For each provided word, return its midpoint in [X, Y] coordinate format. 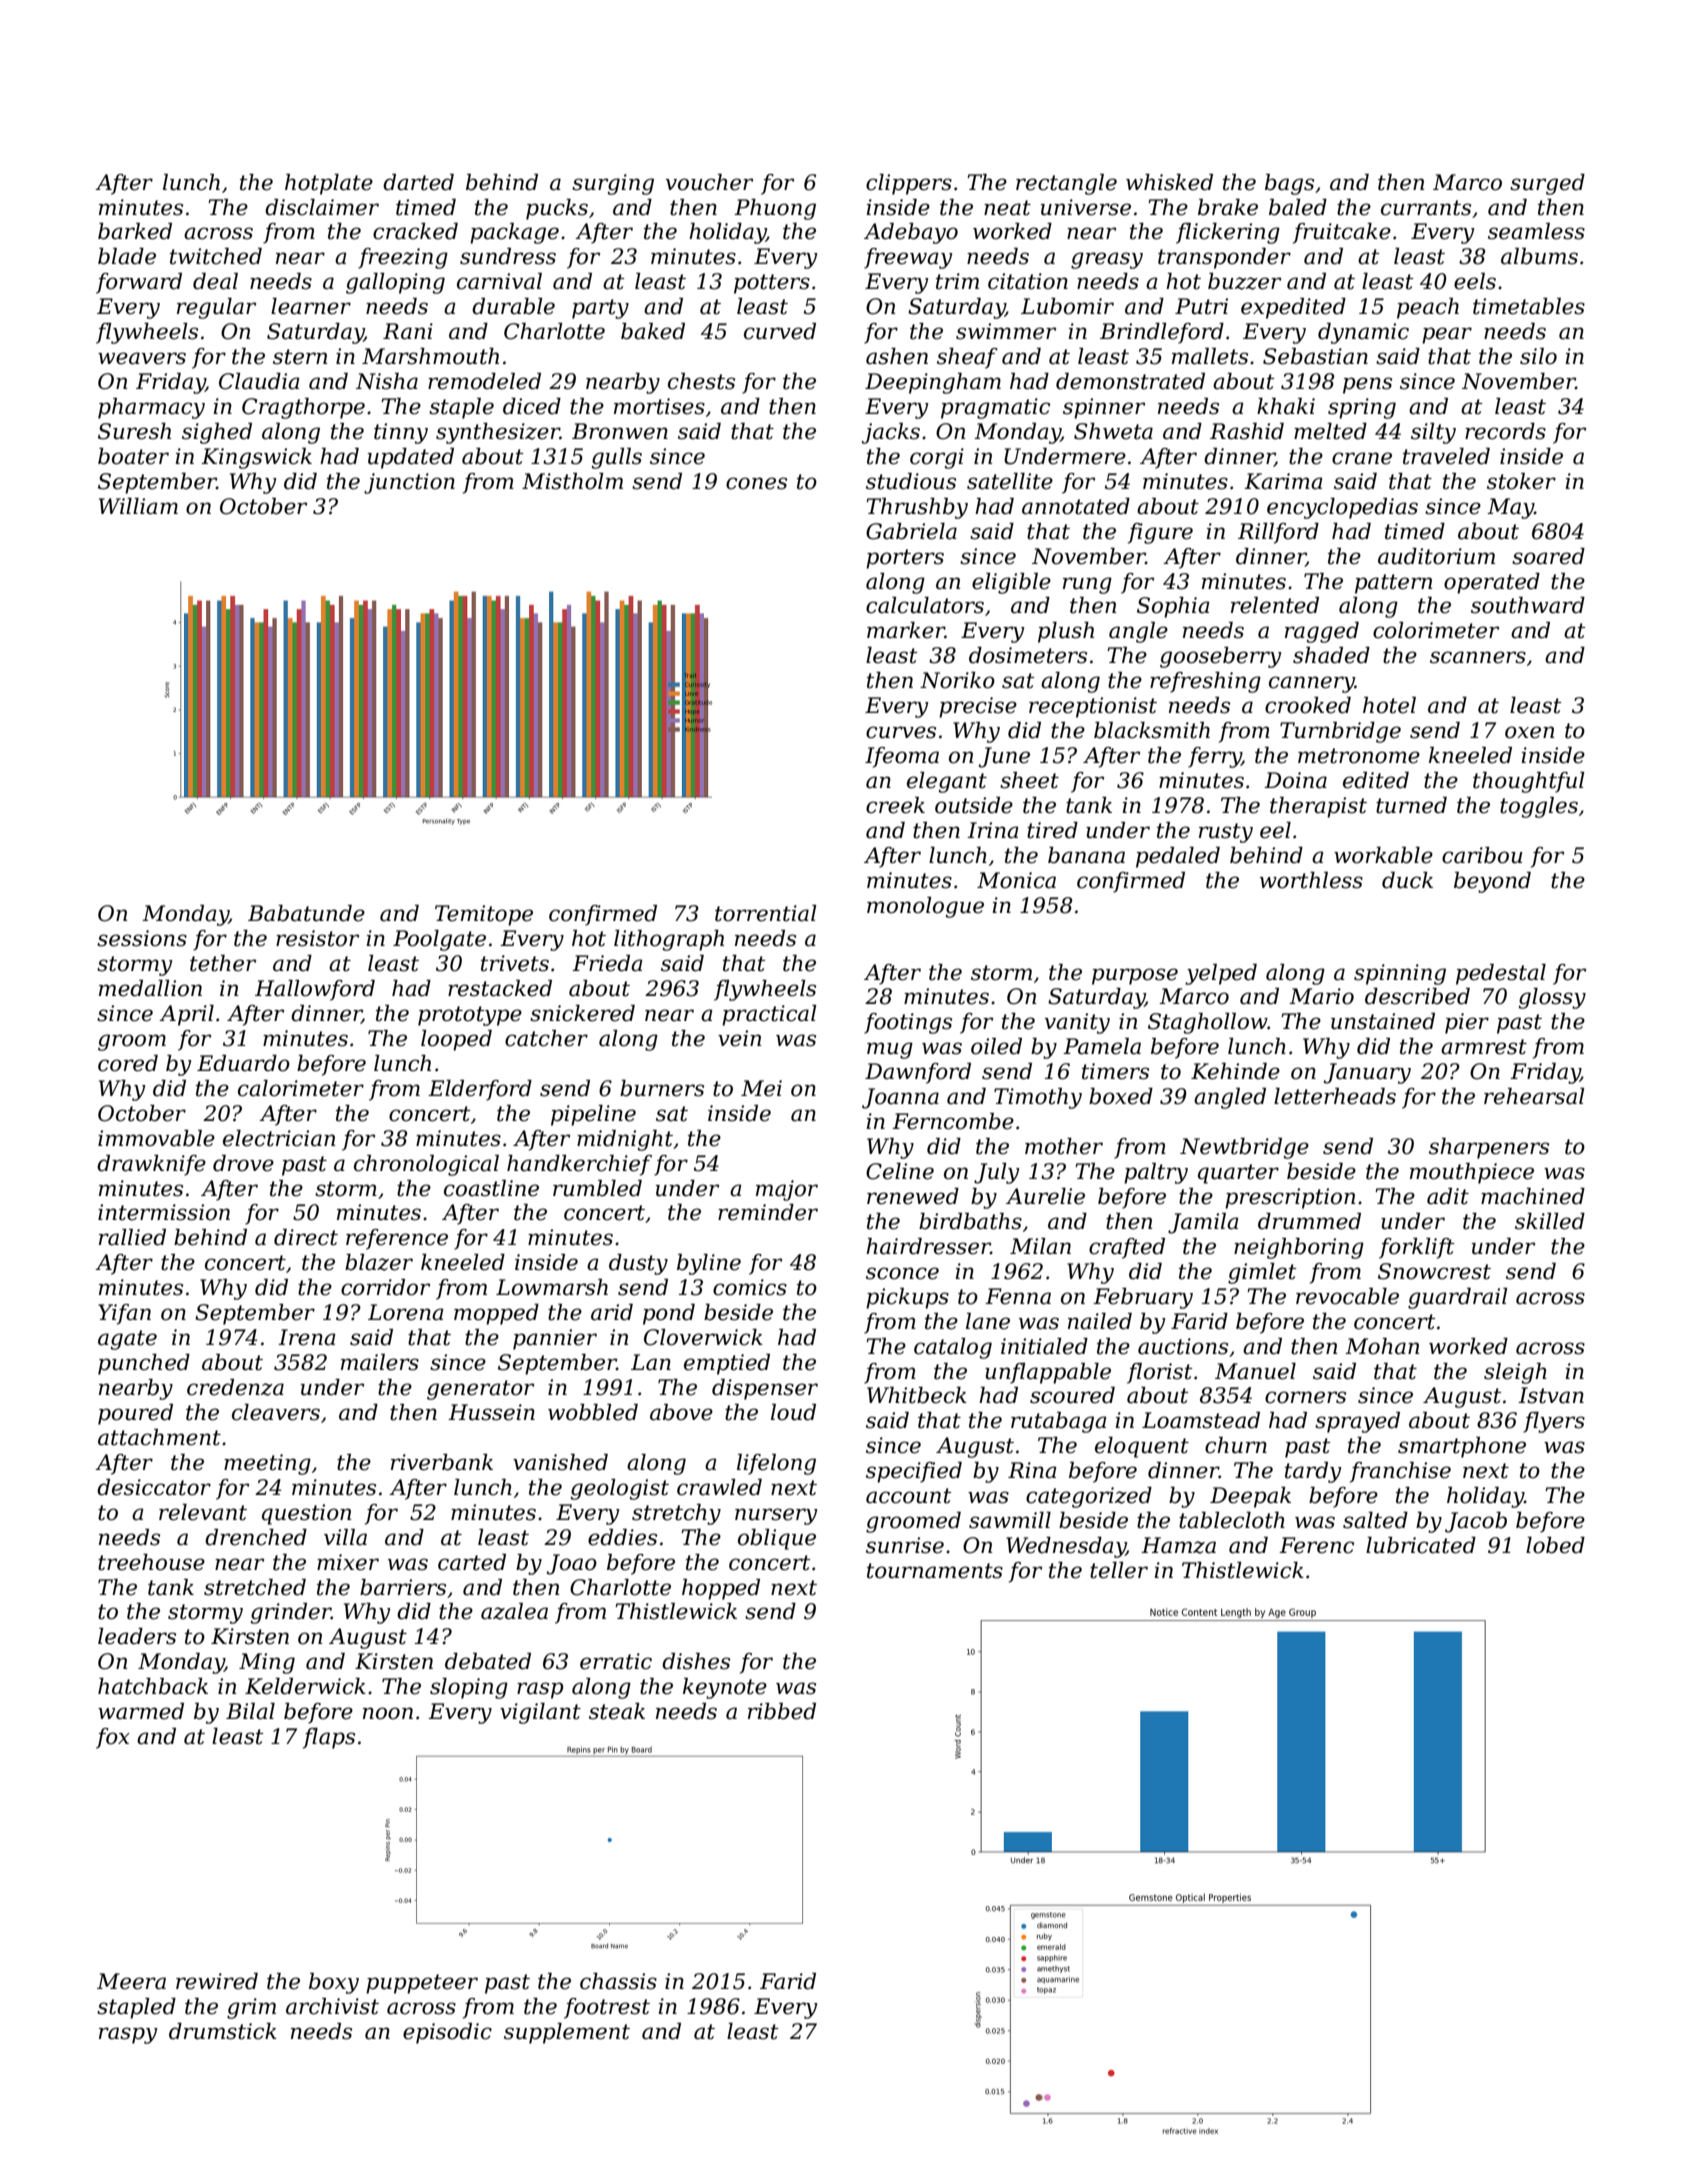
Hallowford [315, 990]
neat [1007, 208]
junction [409, 483]
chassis [618, 1981]
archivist [332, 2006]
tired [1052, 830]
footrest [607, 2008]
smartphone [1462, 1447]
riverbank [442, 1462]
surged [1547, 184]
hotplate [329, 184]
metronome [1359, 756]
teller [1119, 1570]
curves [901, 732]
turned [1411, 805]
